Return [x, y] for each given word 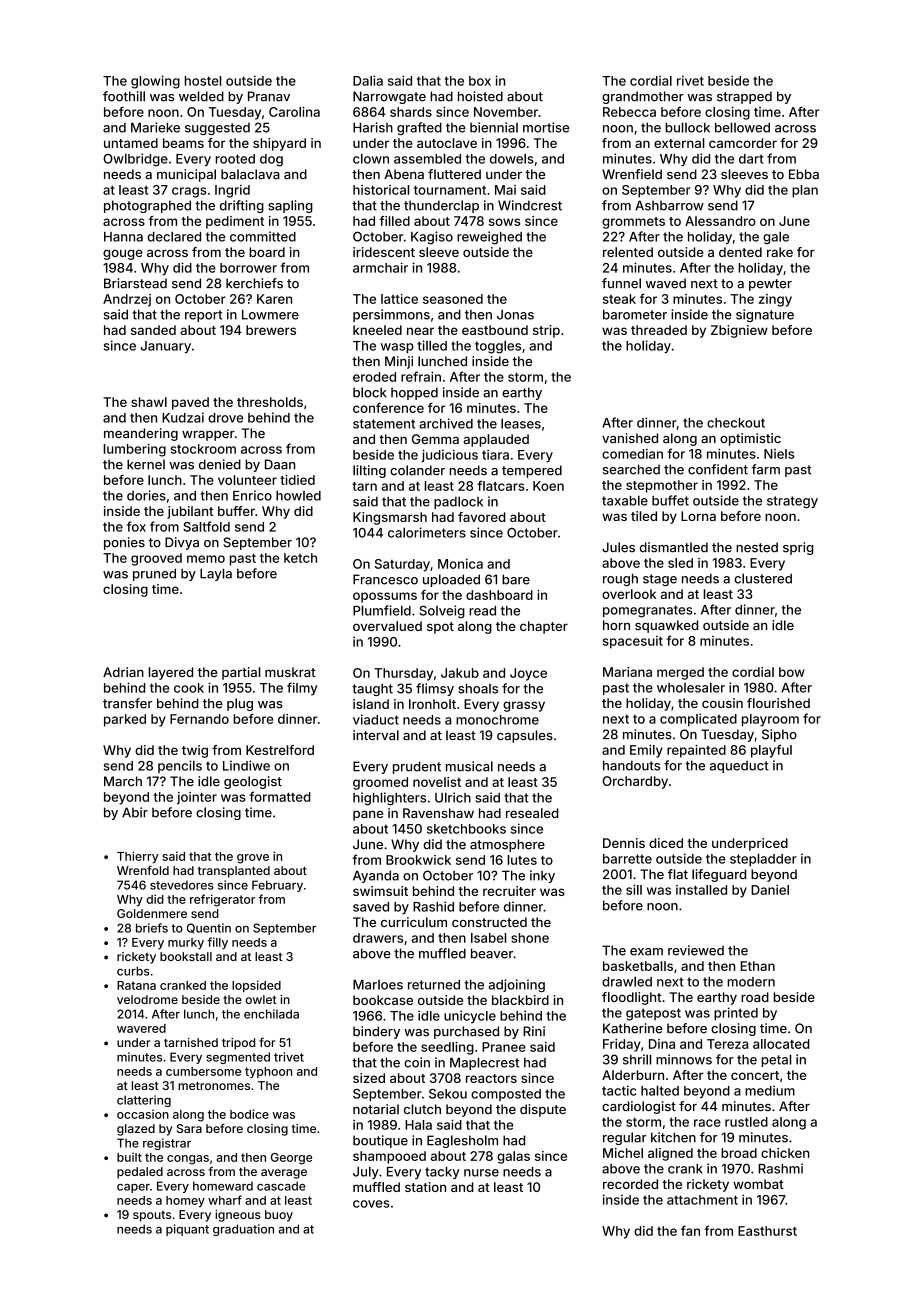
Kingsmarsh [390, 518]
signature [765, 315]
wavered [141, 1028]
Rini [534, 1031]
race [707, 1123]
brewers [271, 330]
